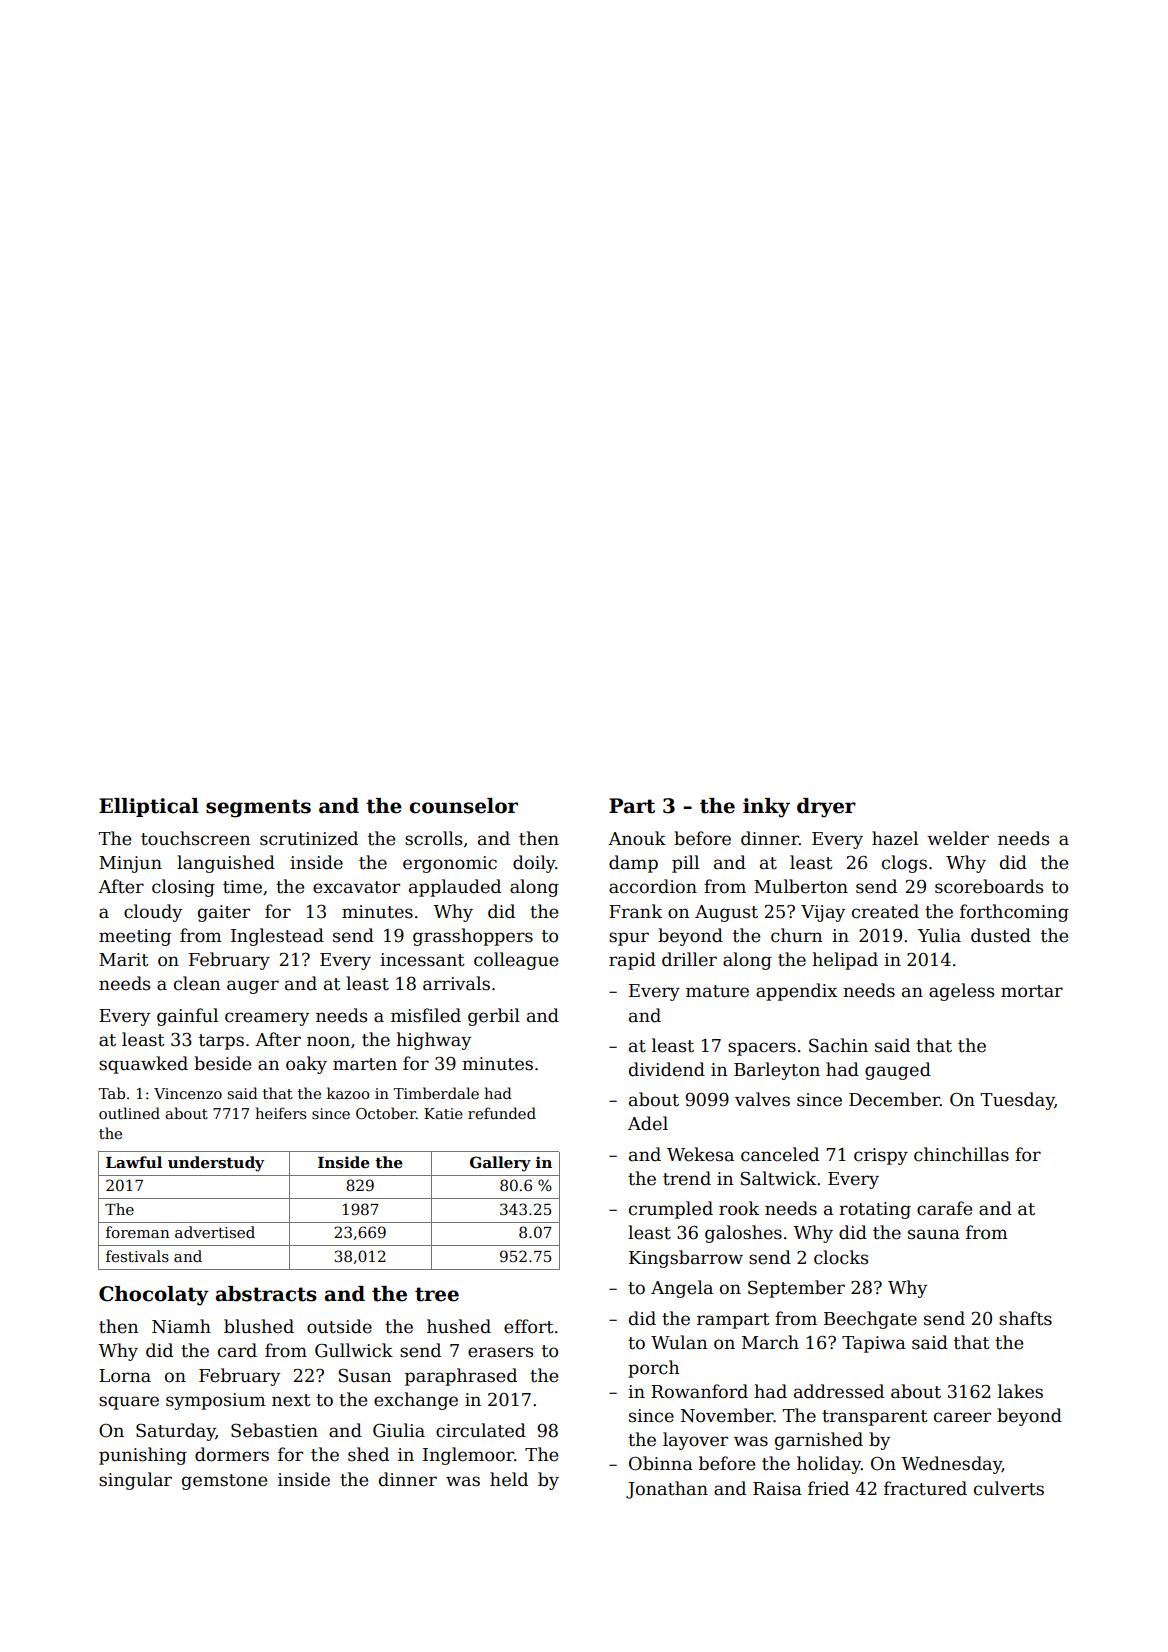 The width and height of the screenshot is (1168, 1652). I want to click on accordion, so click(653, 886).
